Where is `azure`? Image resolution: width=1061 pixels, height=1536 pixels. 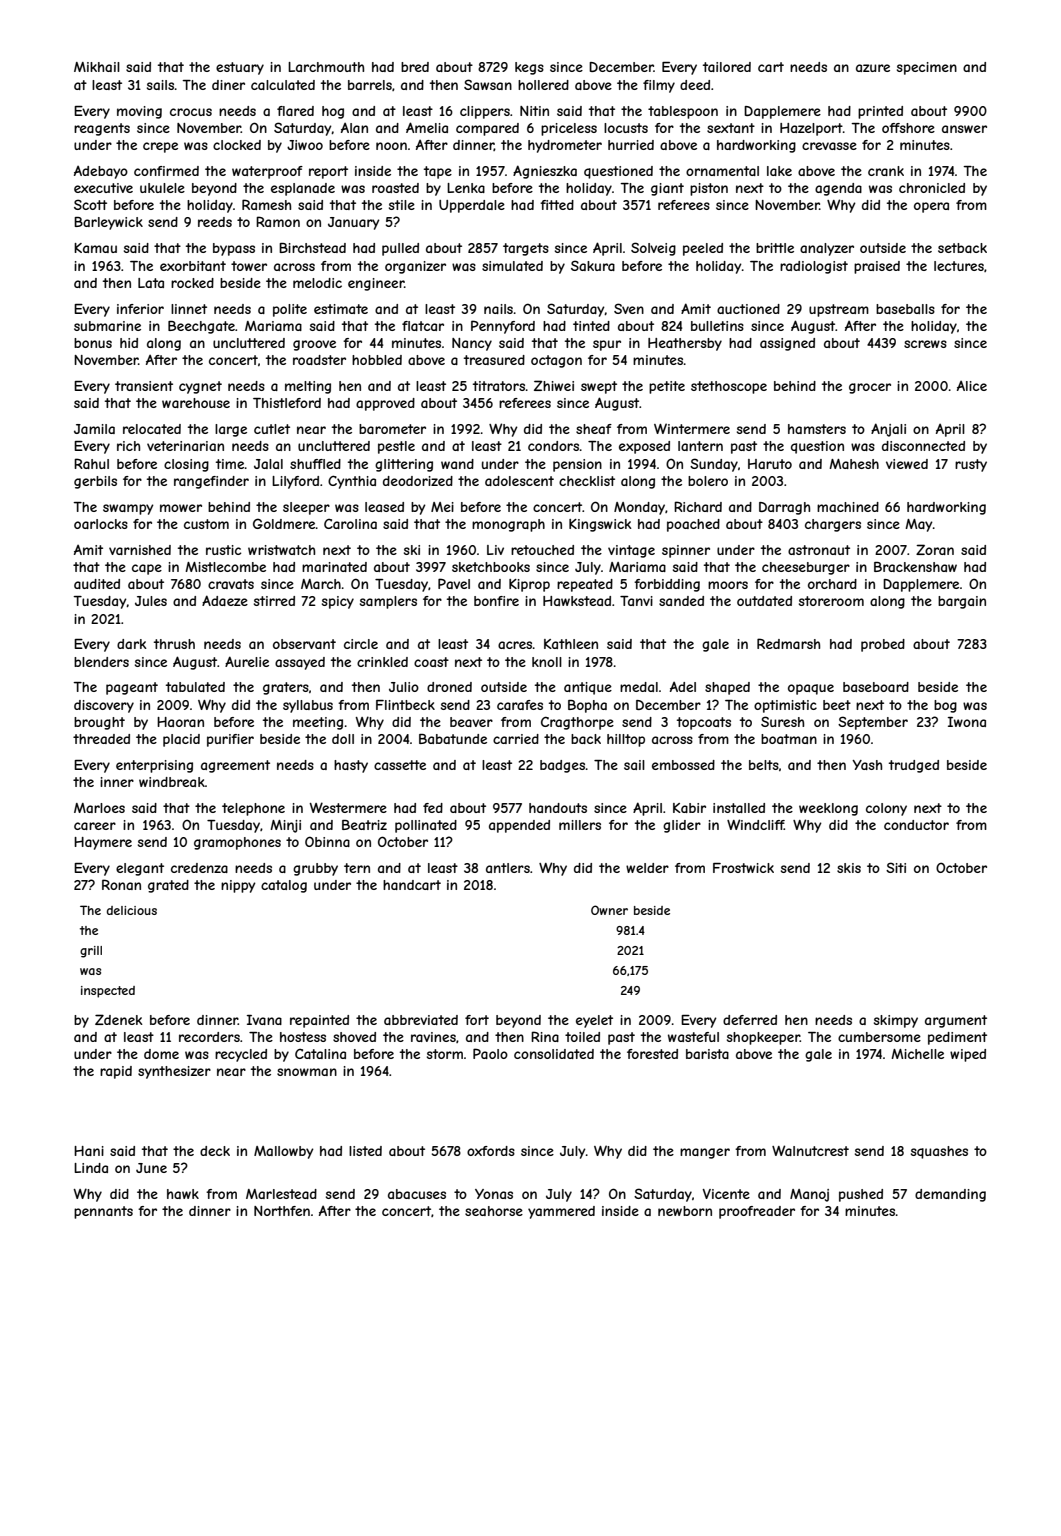
azure is located at coordinates (873, 68).
